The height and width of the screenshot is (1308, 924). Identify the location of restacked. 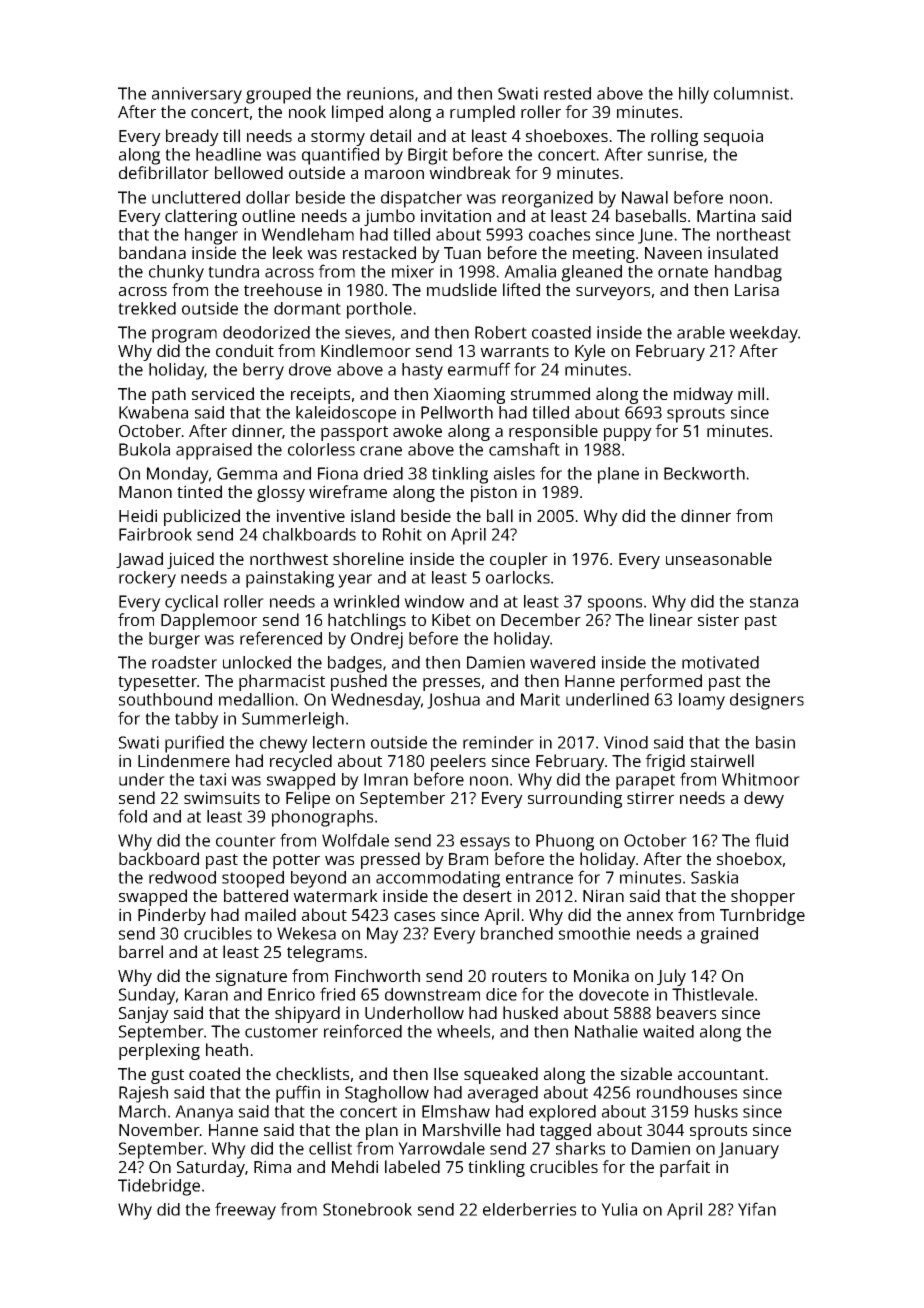
(379, 252).
